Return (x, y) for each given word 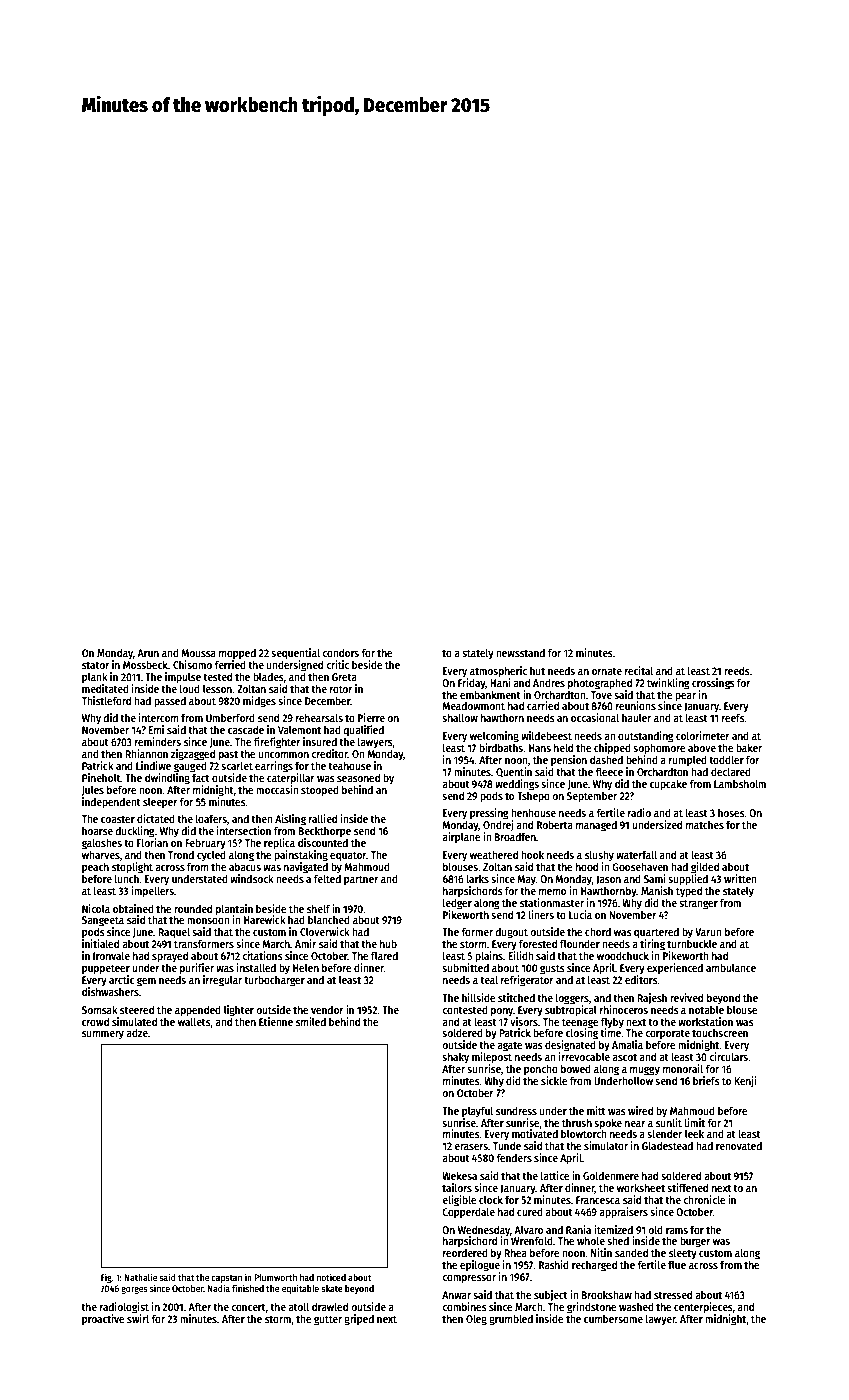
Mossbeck (145, 664)
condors (340, 652)
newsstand (520, 652)
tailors (457, 1187)
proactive (103, 1320)
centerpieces (703, 1308)
